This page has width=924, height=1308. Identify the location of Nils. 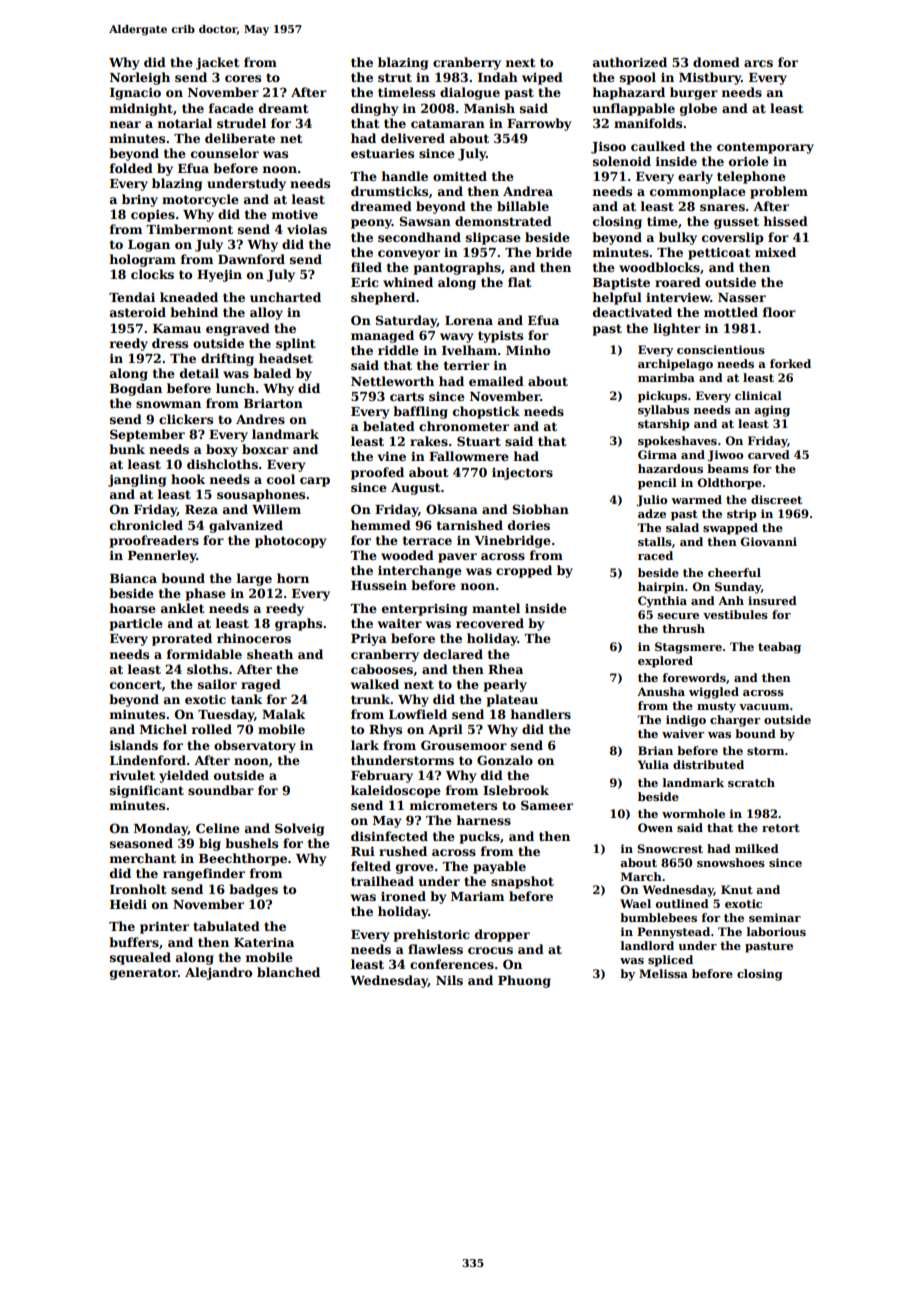
(449, 980).
